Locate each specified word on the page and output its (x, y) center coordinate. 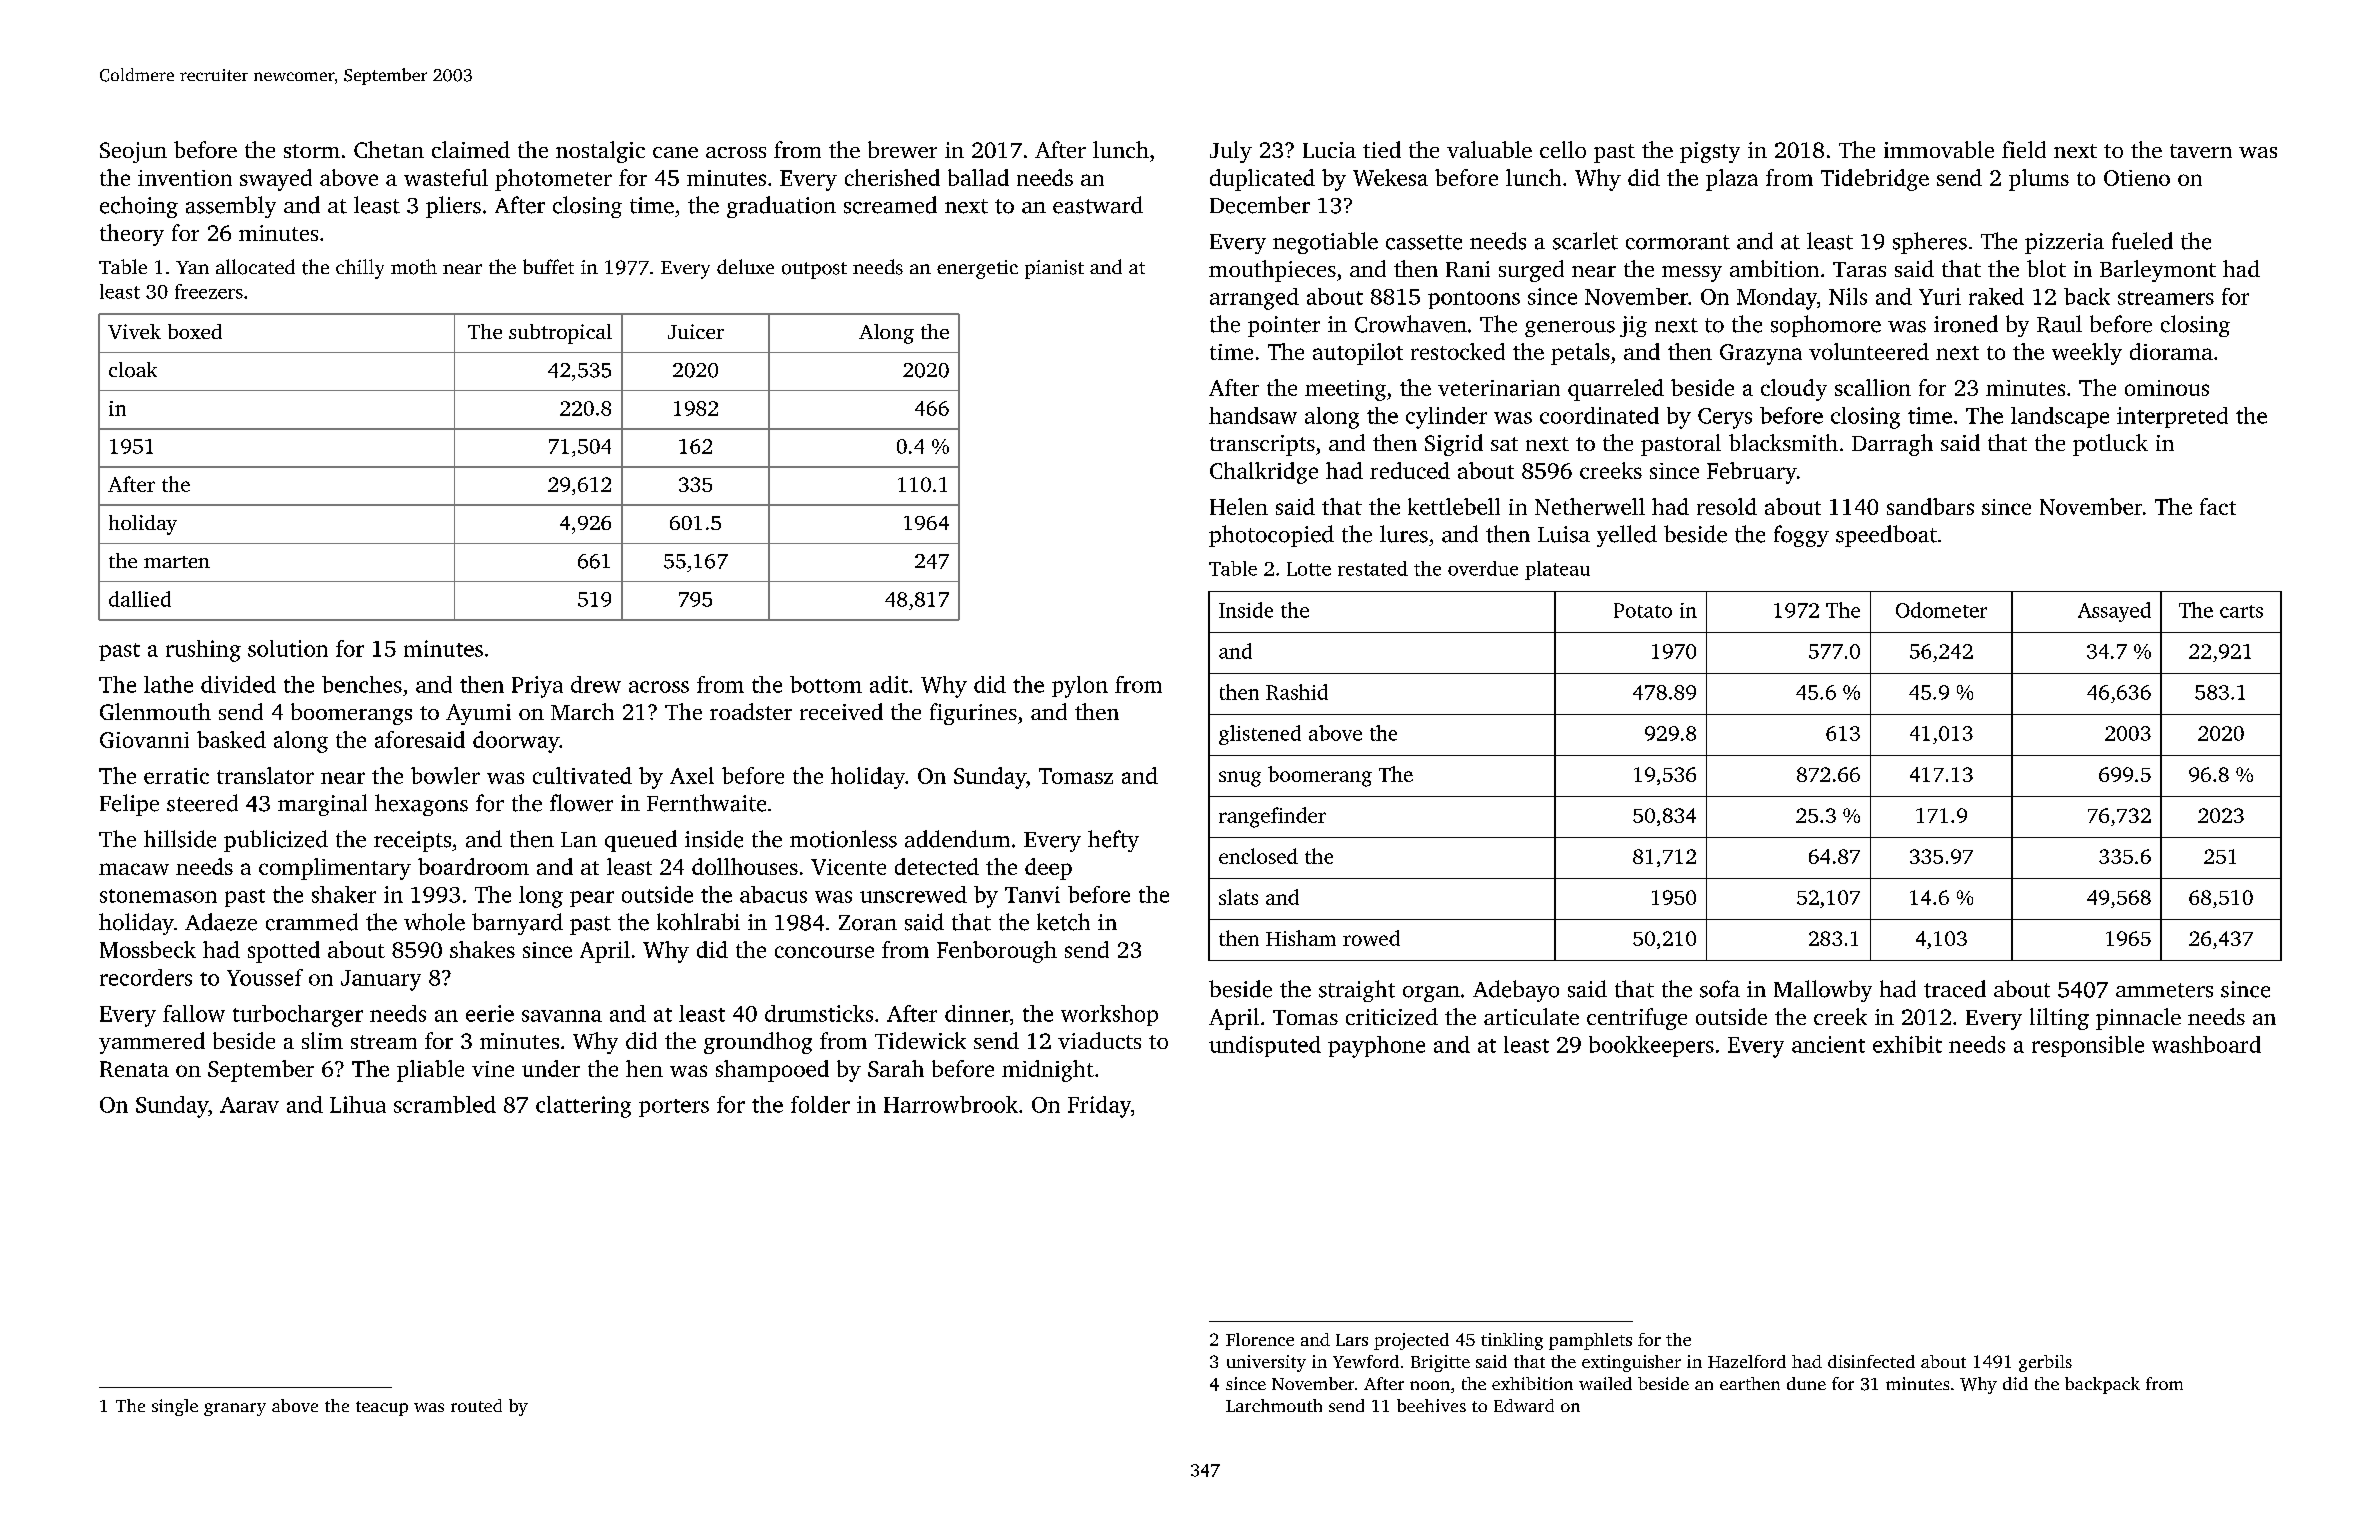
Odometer (1941, 610)
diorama (2171, 351)
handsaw (1253, 415)
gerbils (2045, 1363)
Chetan (389, 149)
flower (581, 803)
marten (177, 562)
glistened (1260, 735)
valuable (1489, 149)
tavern (2201, 151)
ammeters (2164, 990)
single (175, 1407)
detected (937, 866)
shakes (482, 949)
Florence (1260, 1339)
